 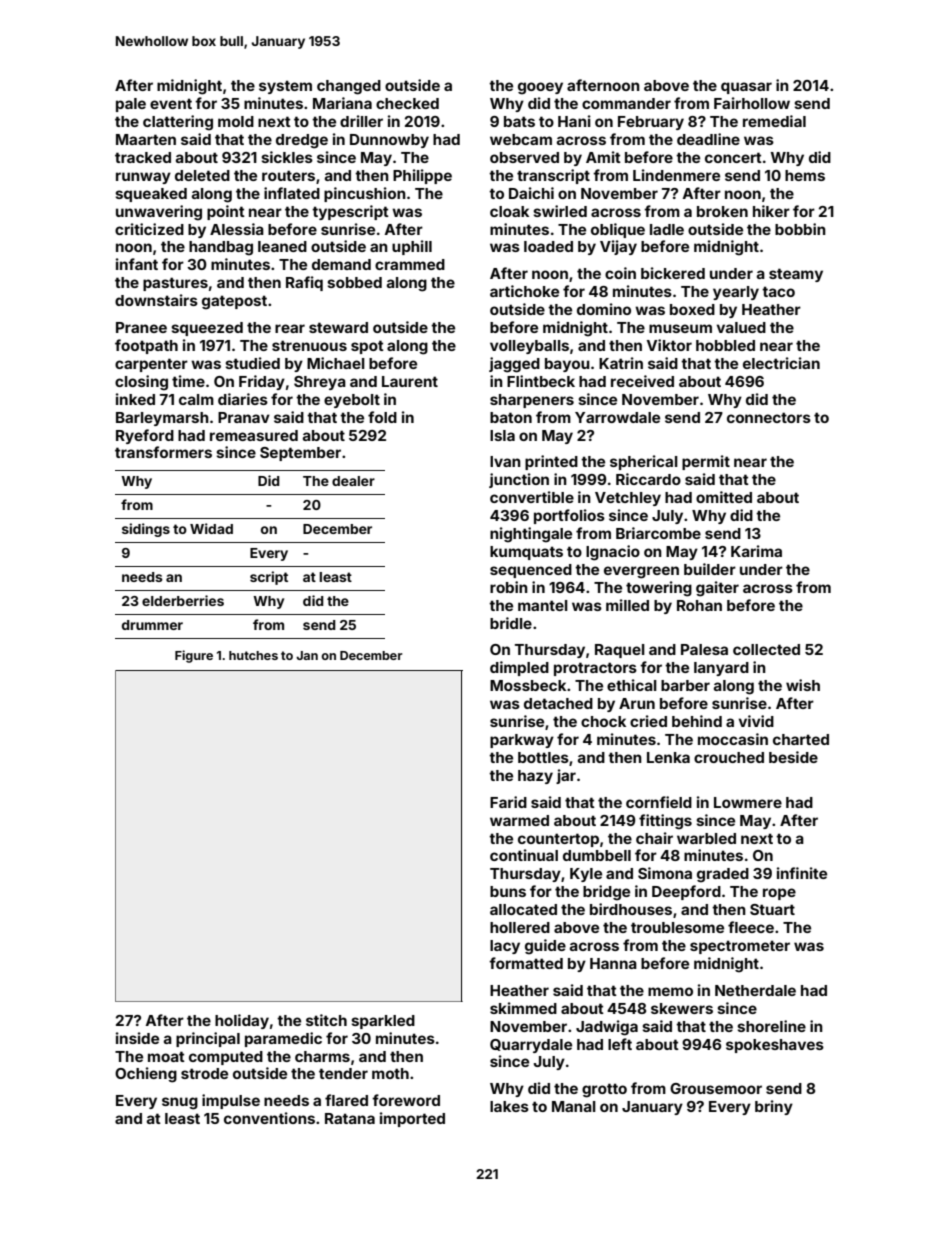 I want to click on gooey, so click(x=540, y=88).
